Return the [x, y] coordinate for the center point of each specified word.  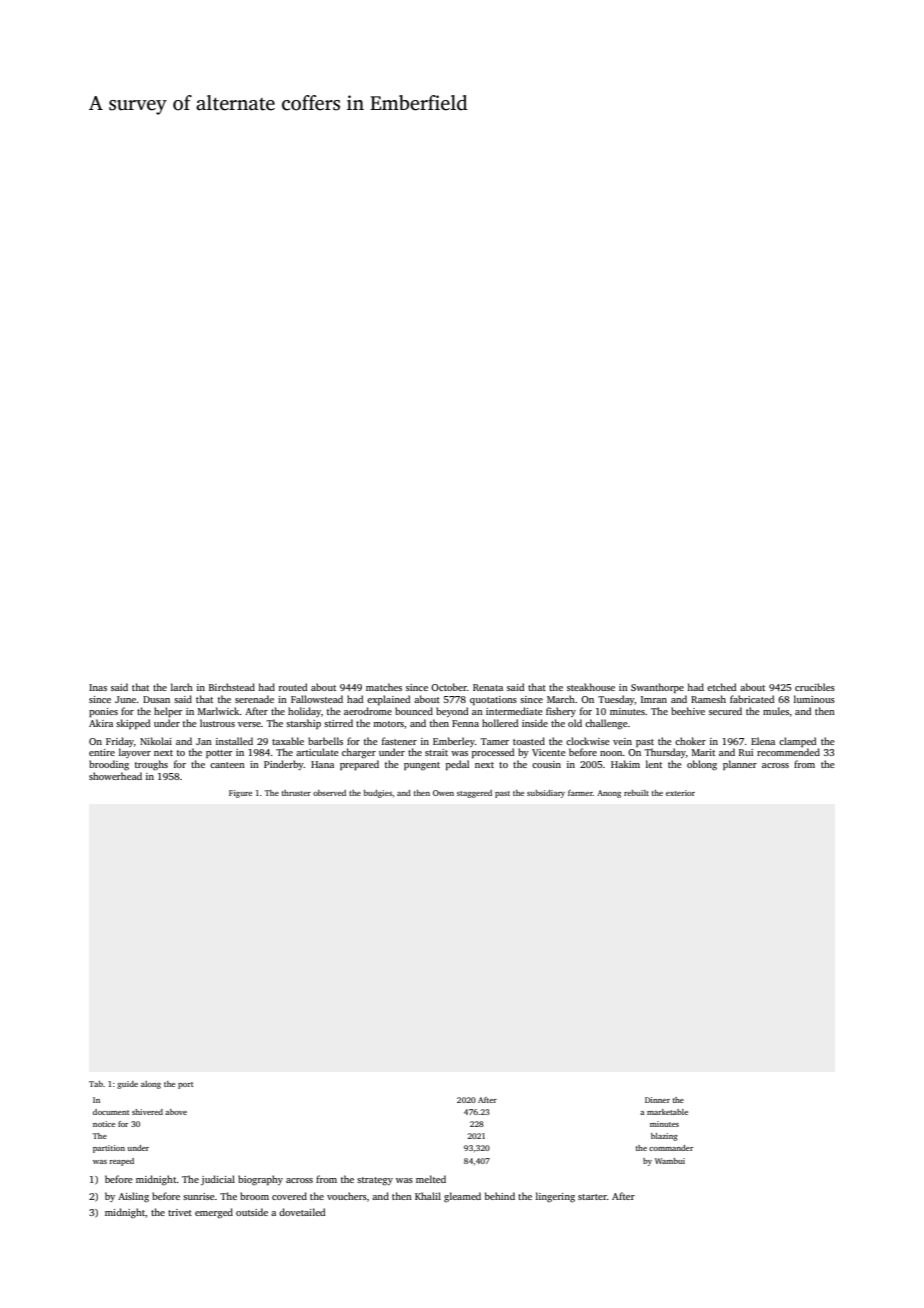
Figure [240, 794]
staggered [474, 794]
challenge [606, 724]
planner [740, 765]
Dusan [156, 699]
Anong [609, 794]
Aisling [133, 1197]
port [185, 1085]
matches [384, 687]
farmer [580, 793]
